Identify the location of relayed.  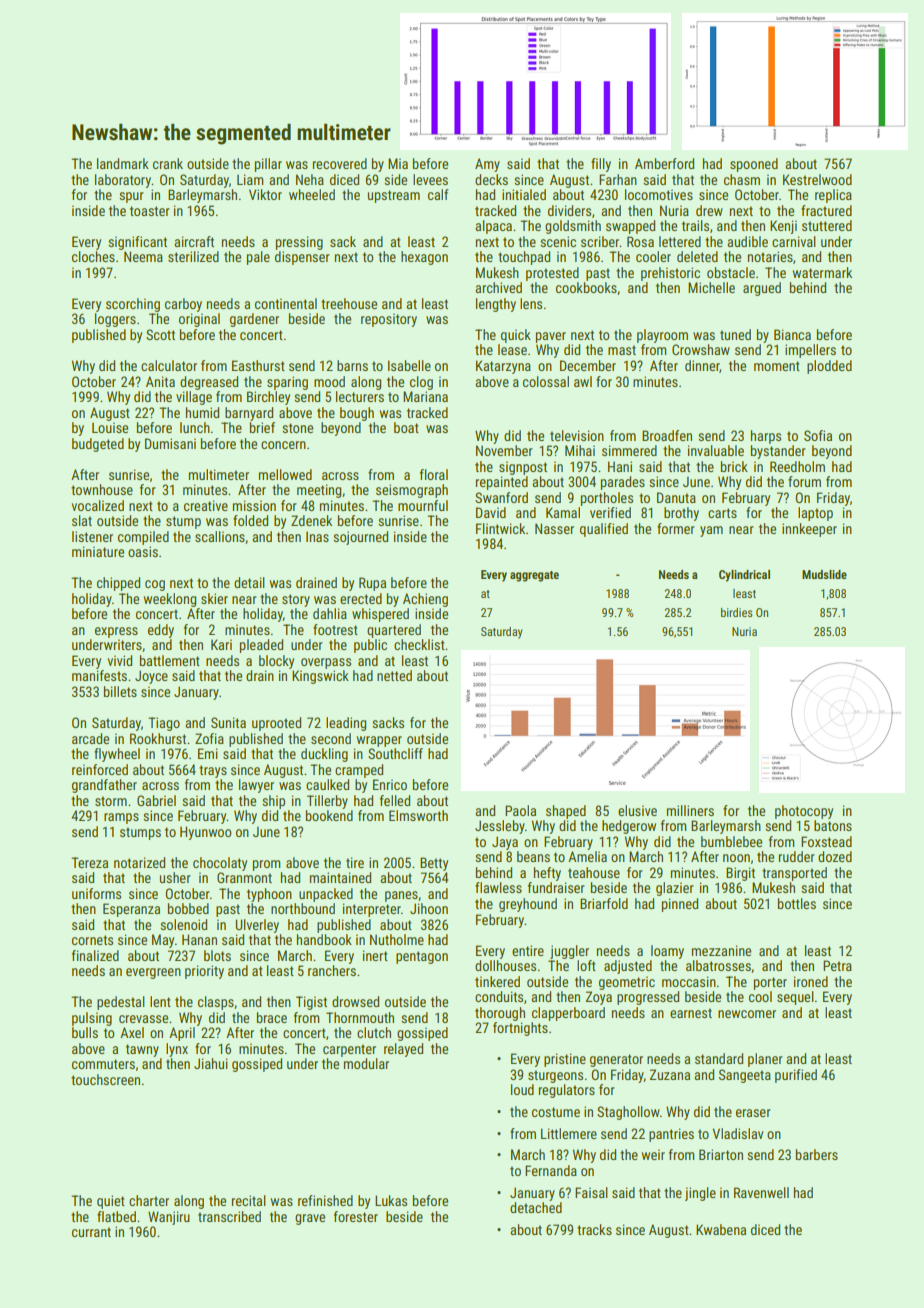
(403, 1050).
